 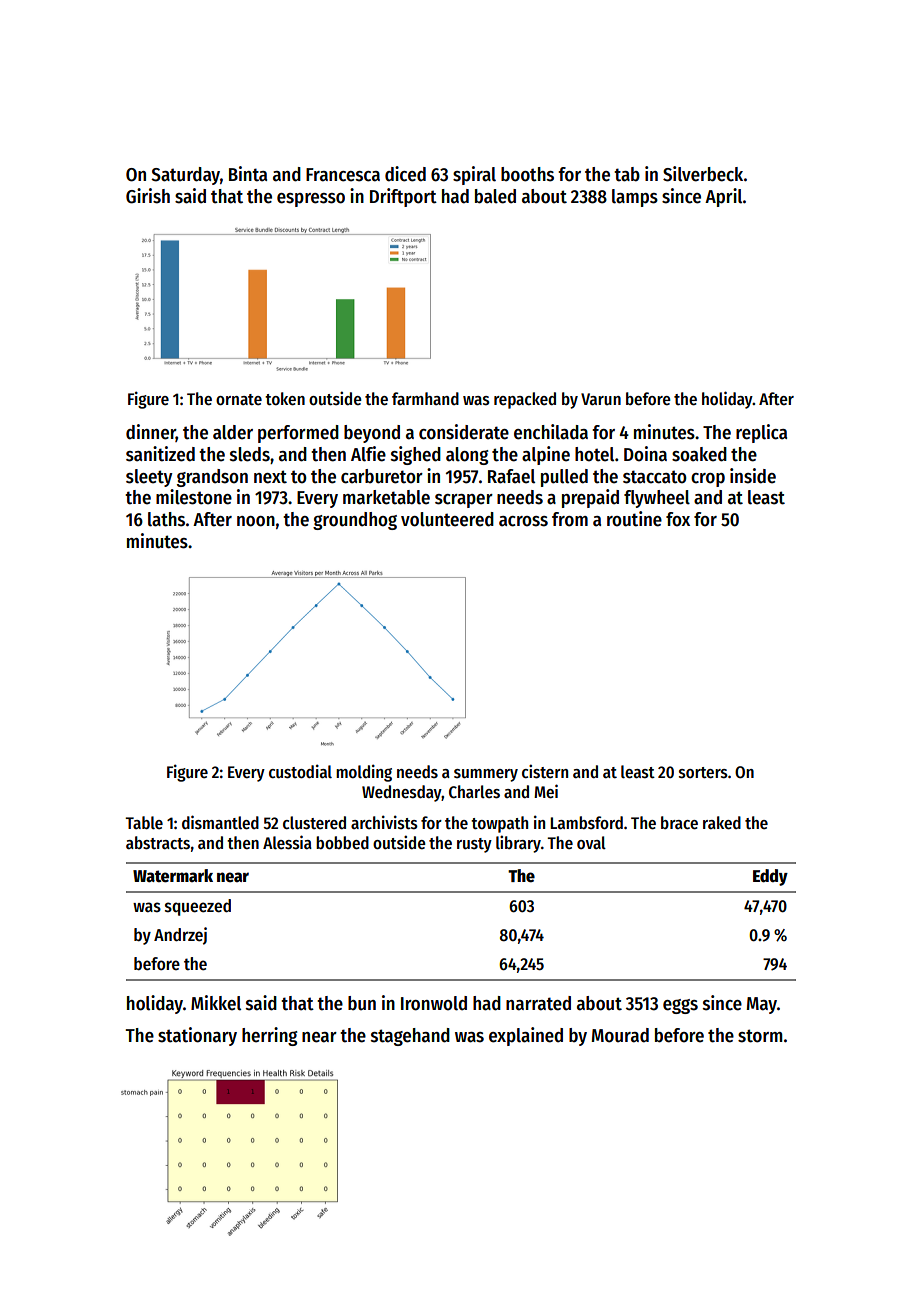 What do you see at coordinates (248, 174) in the document?
I see `Binta` at bounding box center [248, 174].
